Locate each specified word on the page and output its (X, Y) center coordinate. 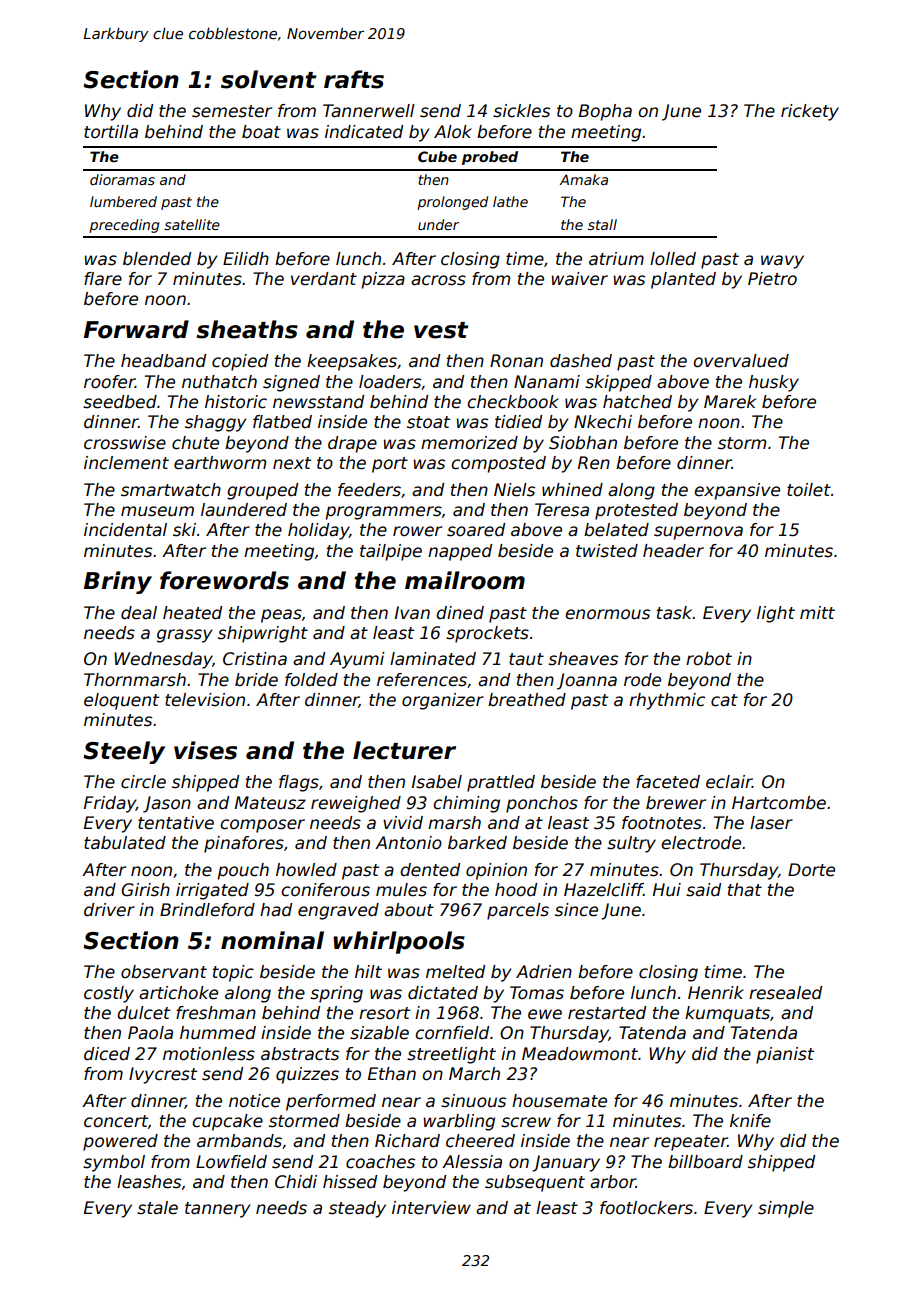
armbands (239, 1141)
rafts (354, 79)
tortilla (111, 132)
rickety (810, 112)
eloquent (121, 701)
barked (477, 843)
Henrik (716, 993)
